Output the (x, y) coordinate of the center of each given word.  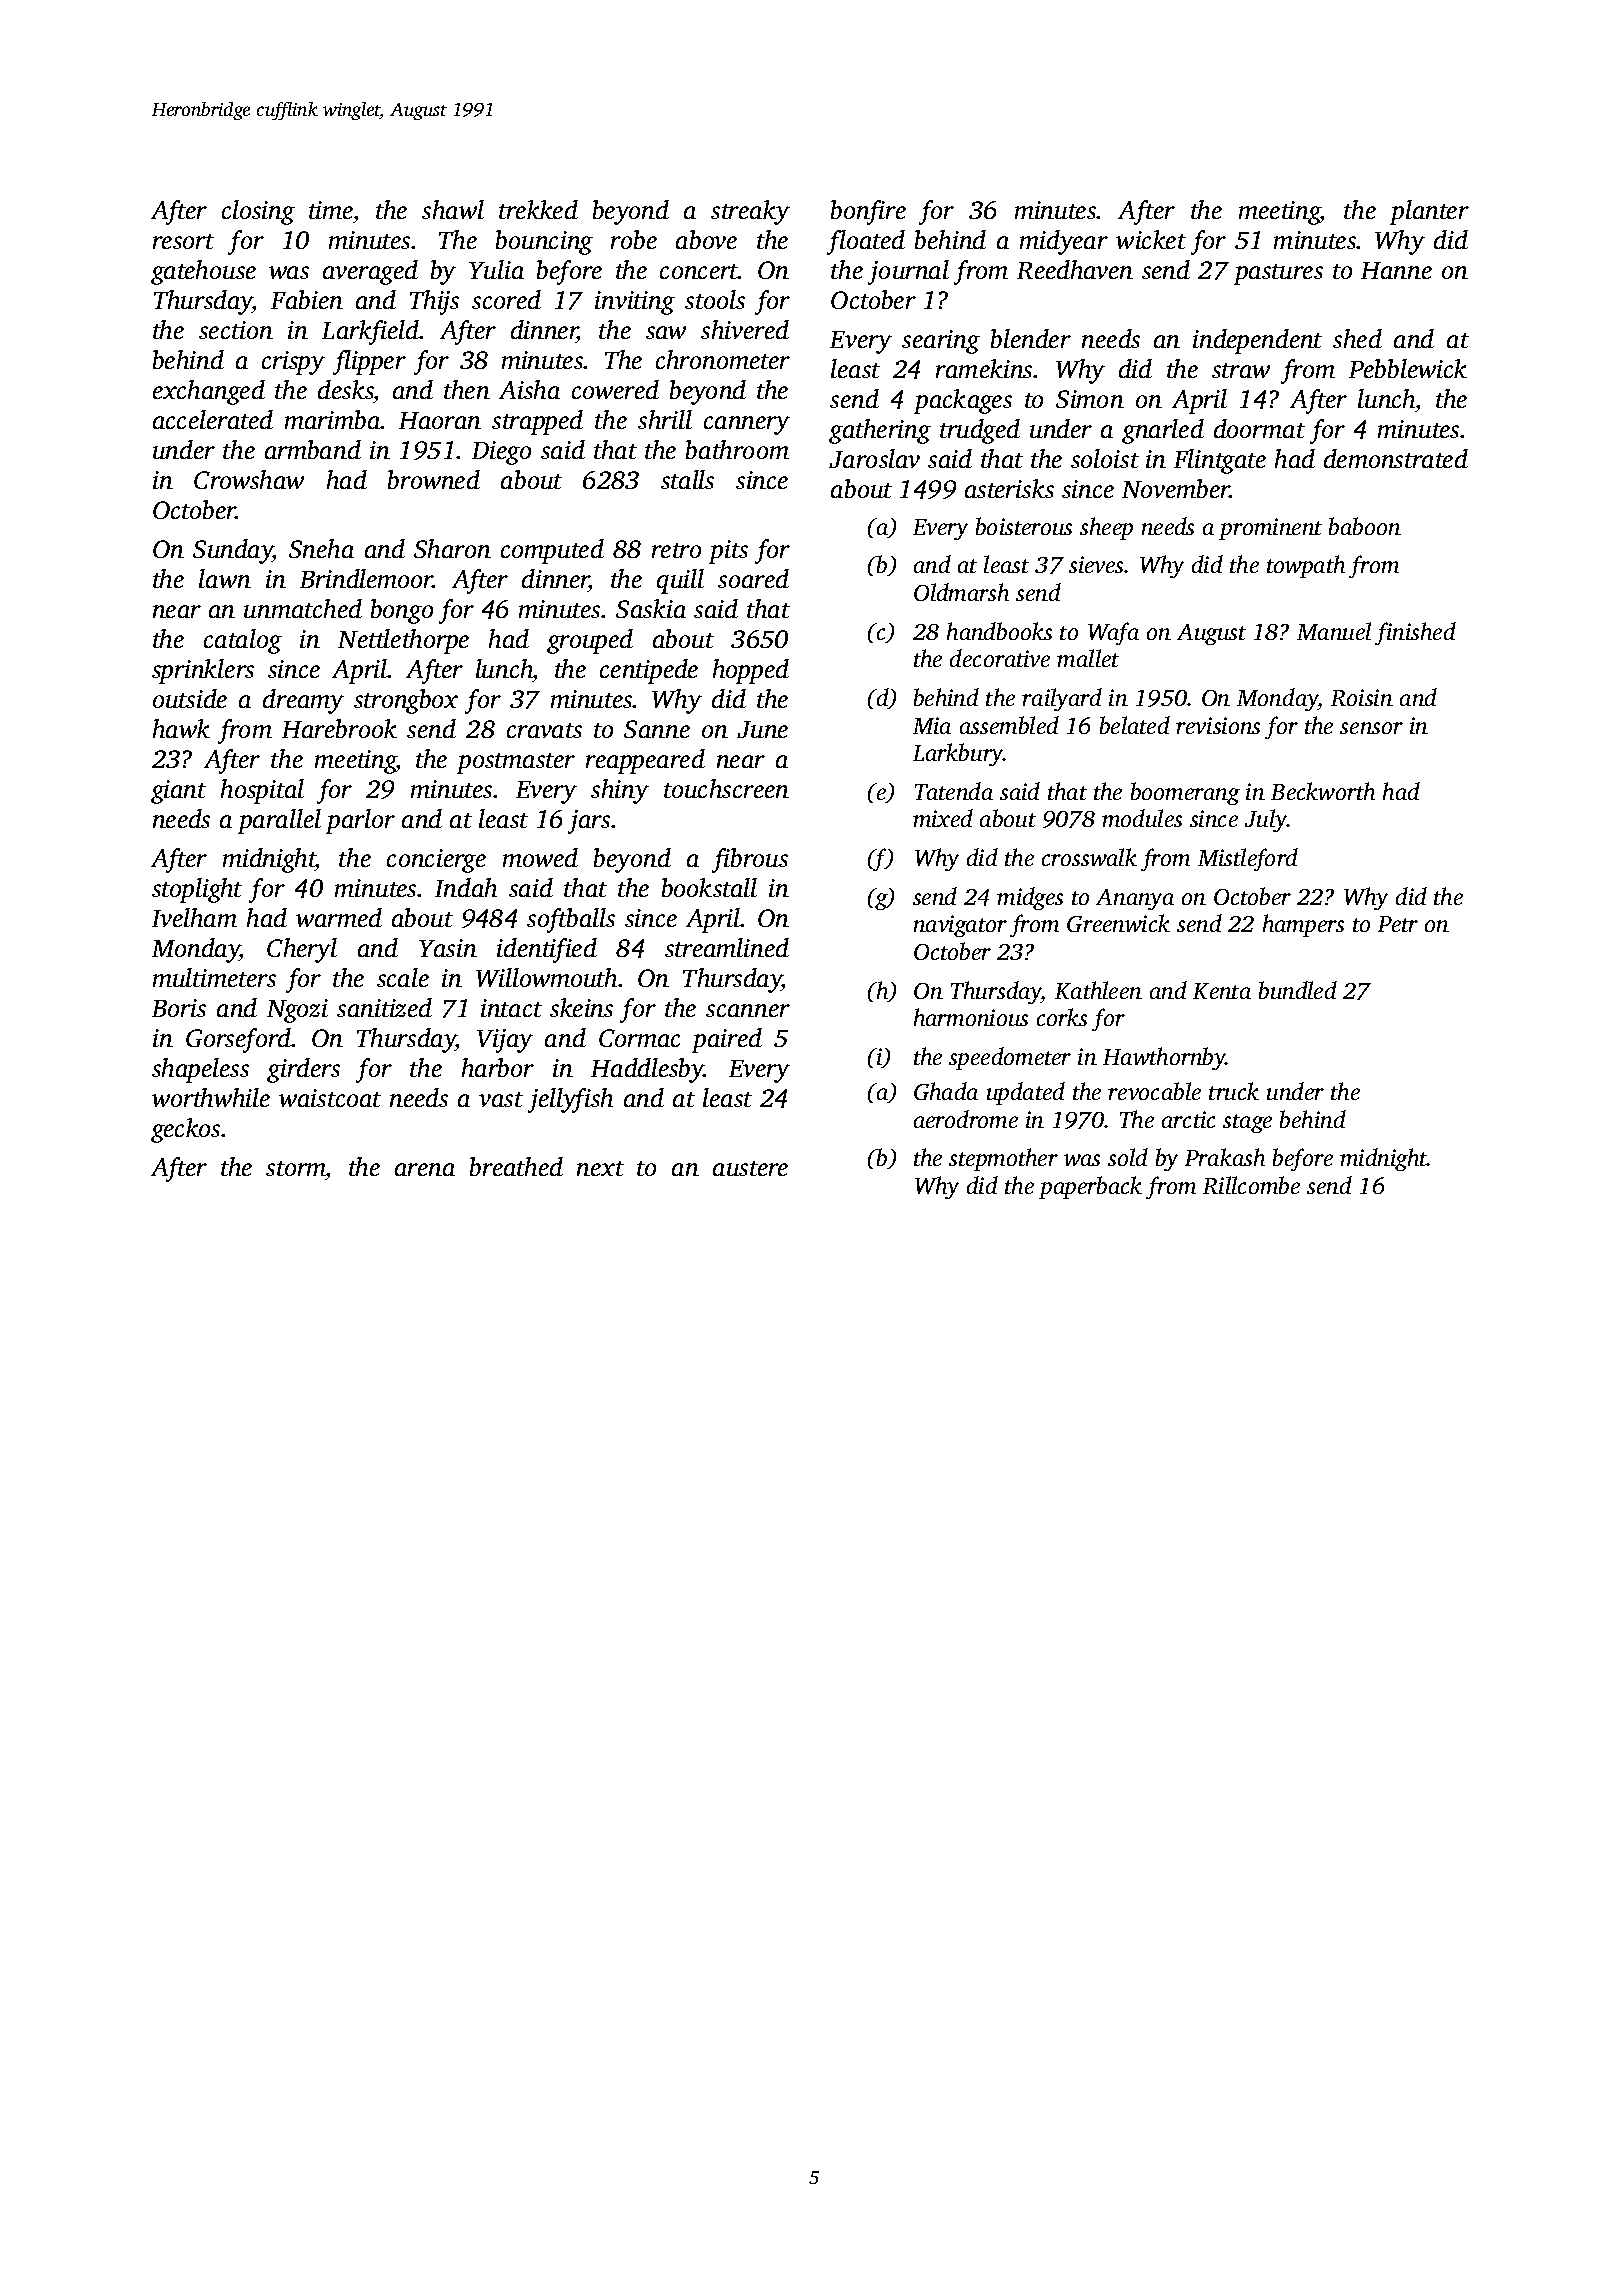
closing (258, 212)
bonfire (868, 212)
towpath (1306, 566)
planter (1429, 212)
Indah (466, 887)
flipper (369, 362)
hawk (181, 728)
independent (1257, 341)
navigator (960, 926)
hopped (751, 671)
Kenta (1222, 991)
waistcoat (330, 1098)
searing (941, 342)
